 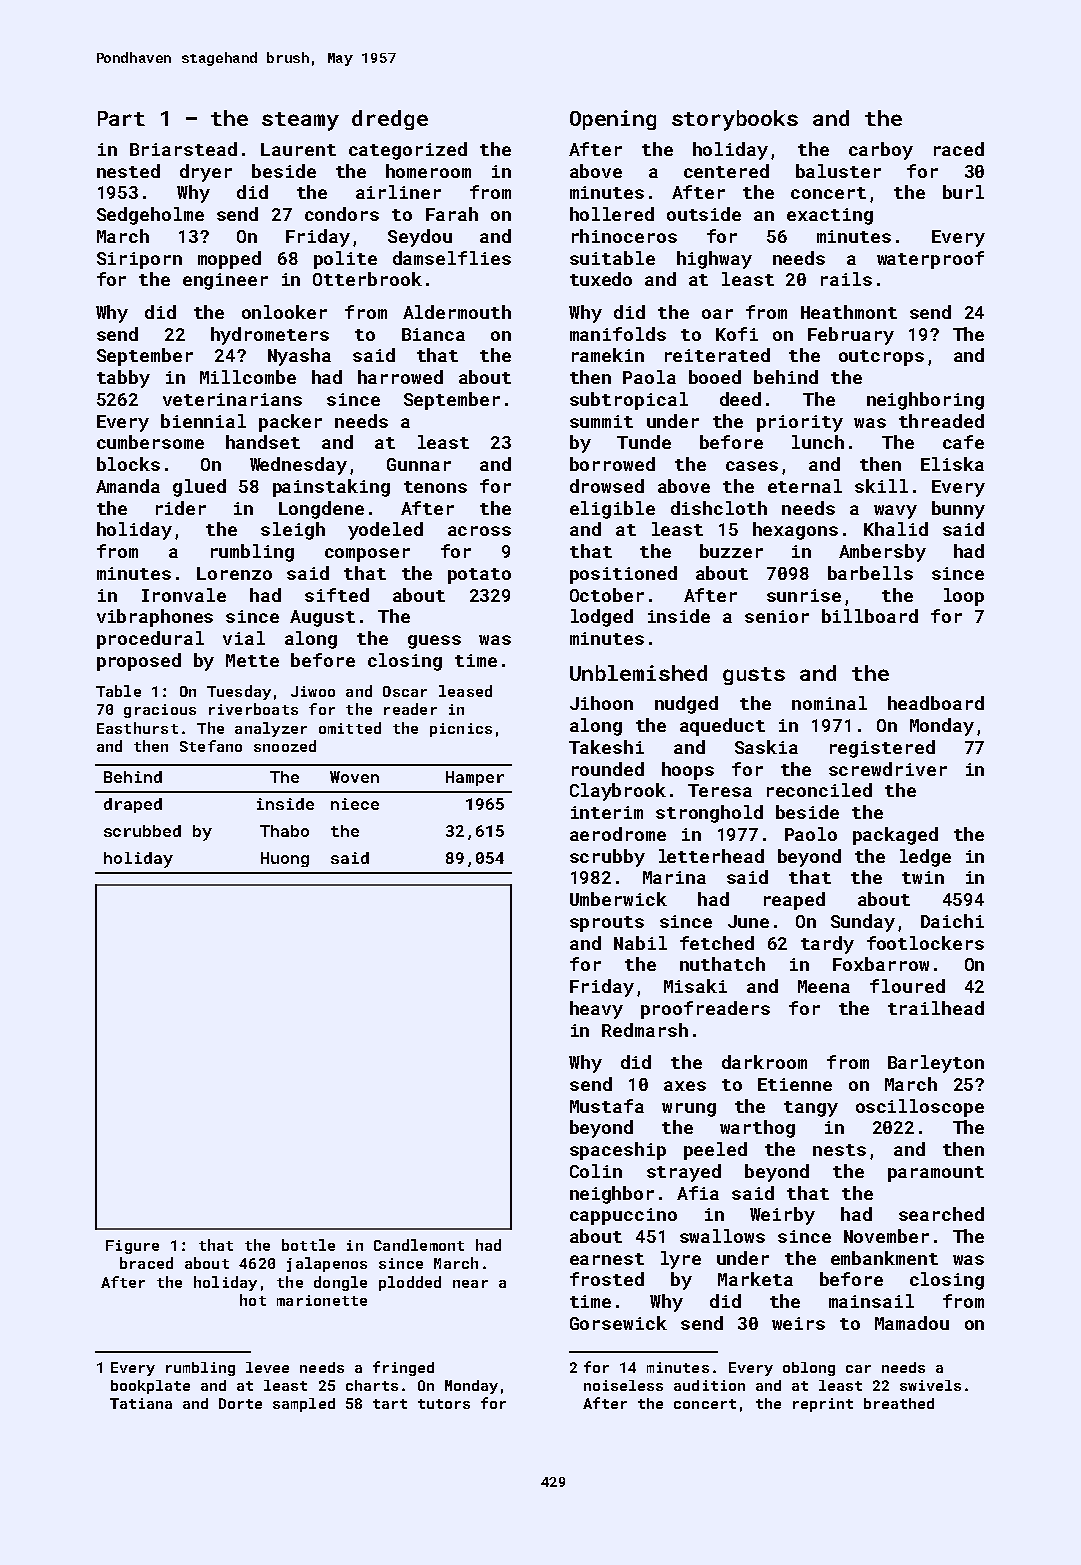 What do you see at coordinates (452, 258) in the page?
I see `damselflies` at bounding box center [452, 258].
